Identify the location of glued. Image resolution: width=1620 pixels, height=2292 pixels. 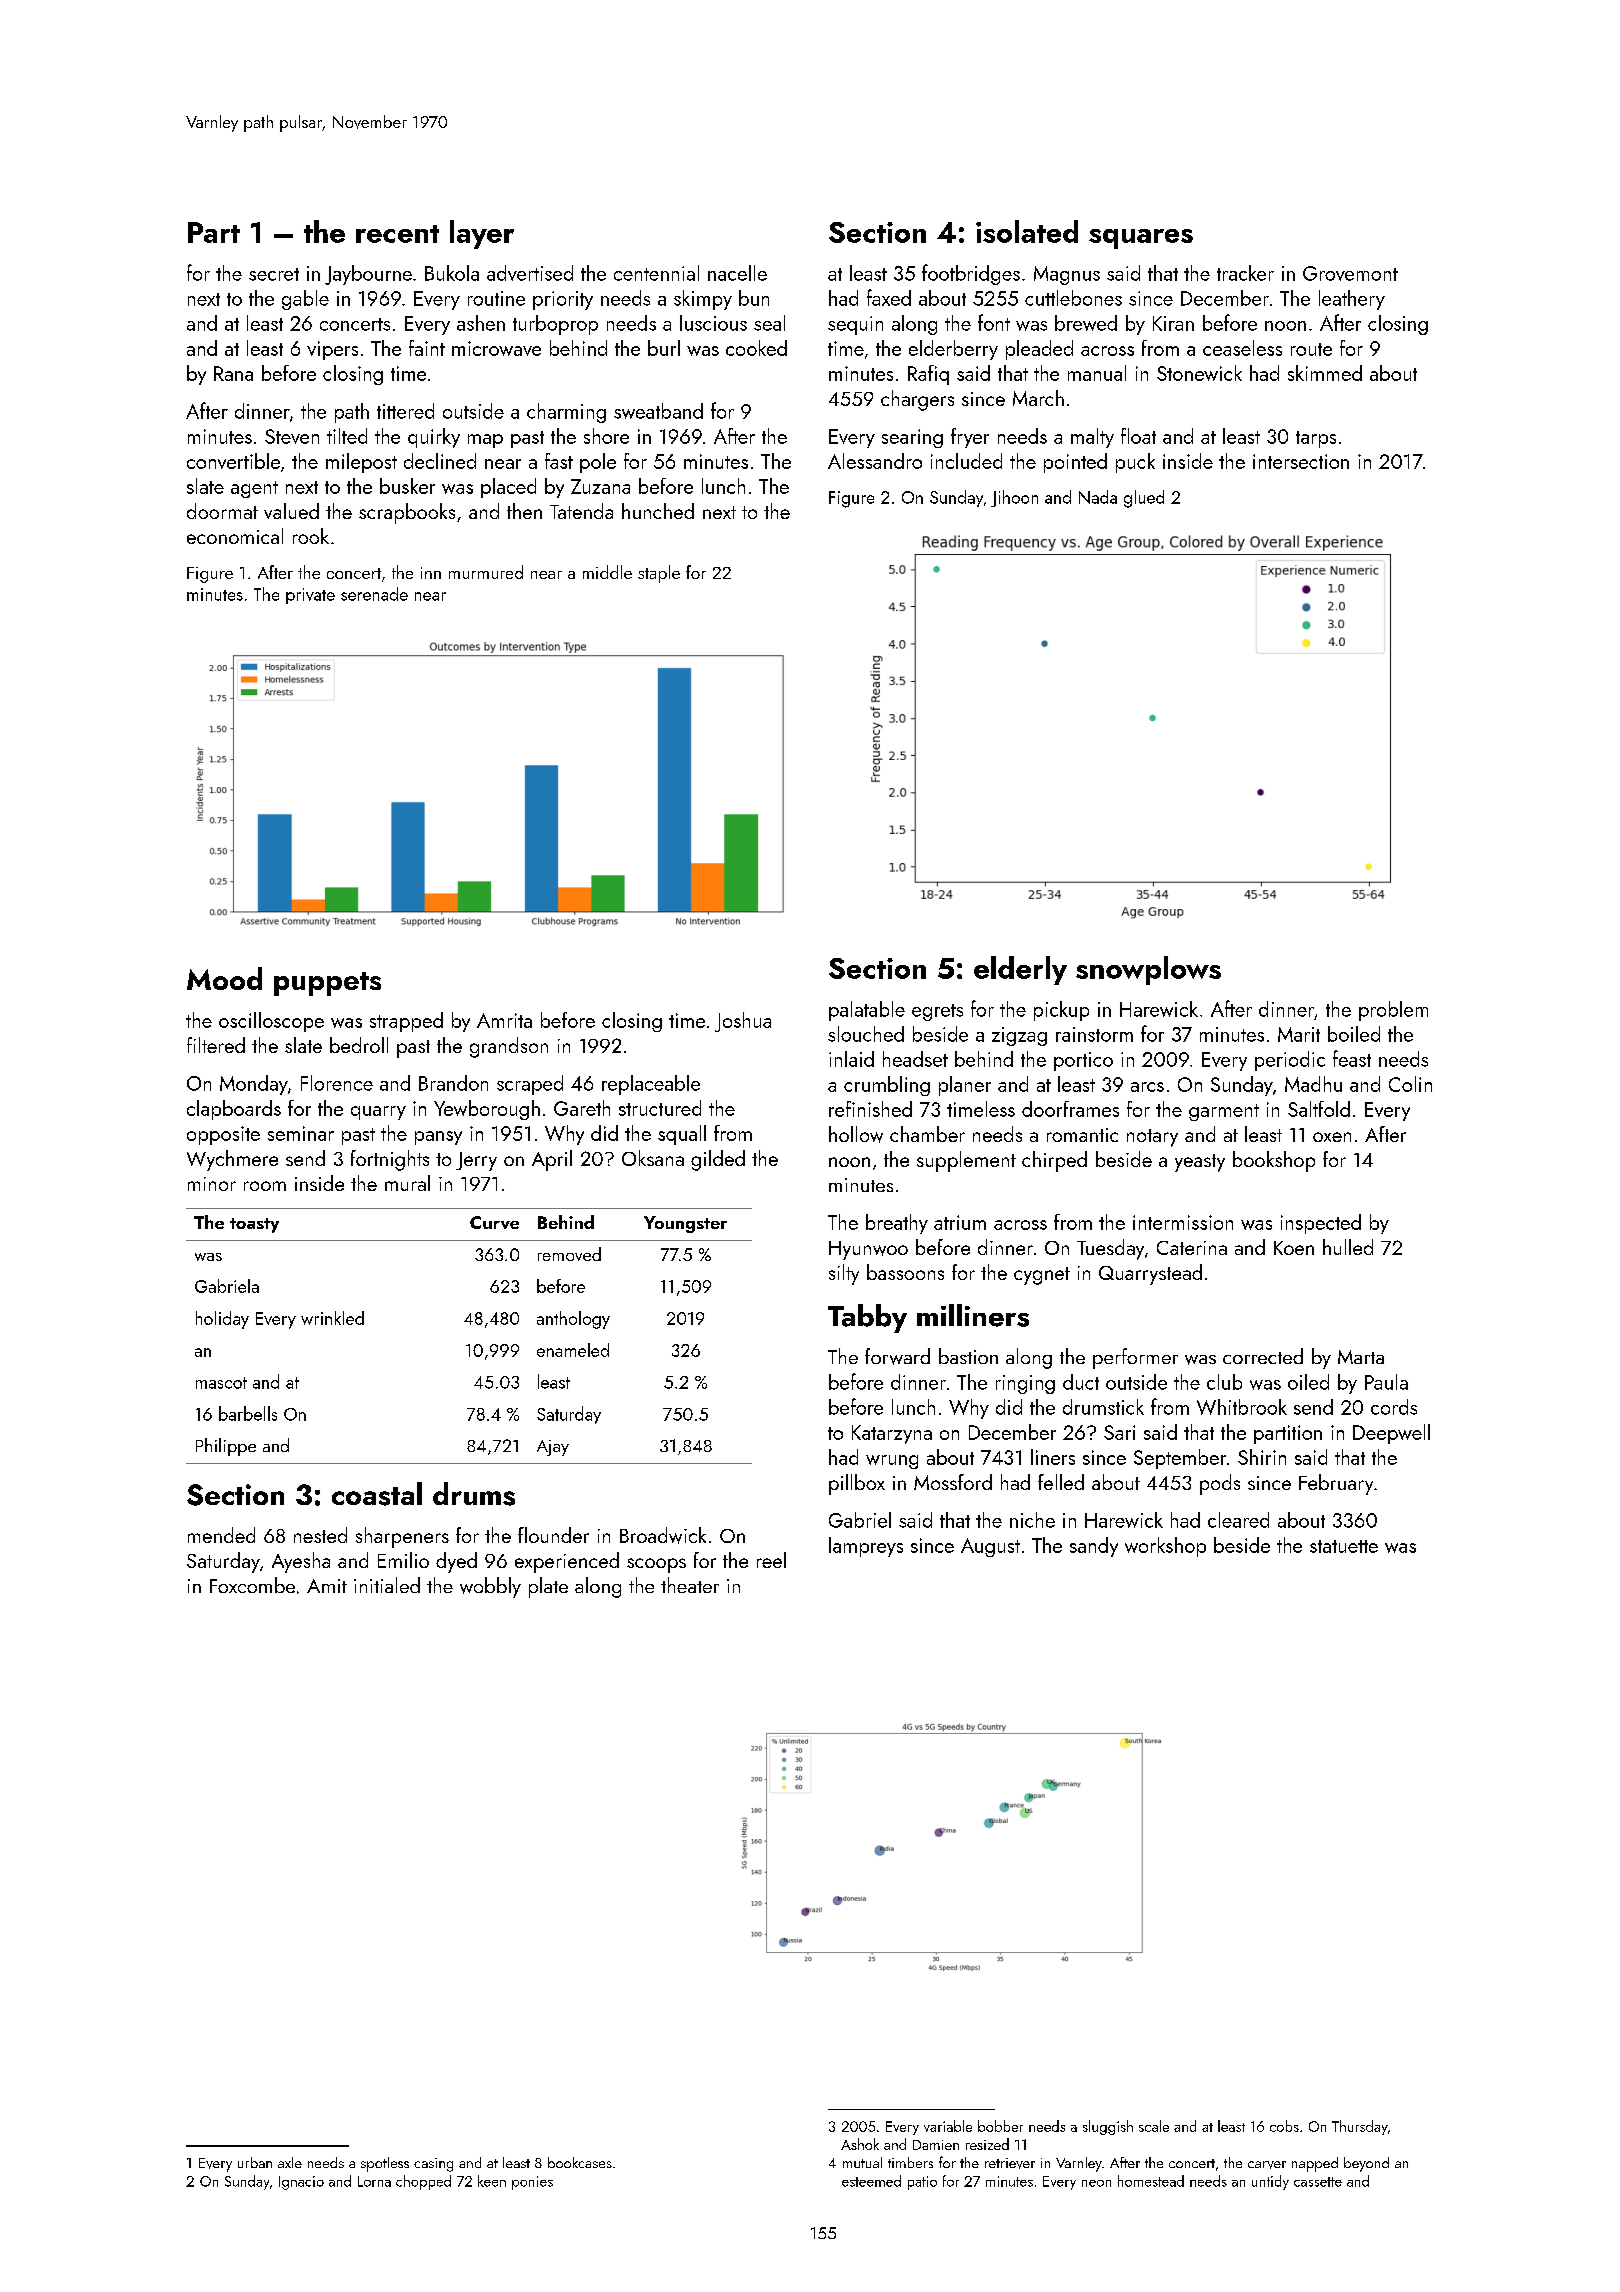
(1144, 499).
